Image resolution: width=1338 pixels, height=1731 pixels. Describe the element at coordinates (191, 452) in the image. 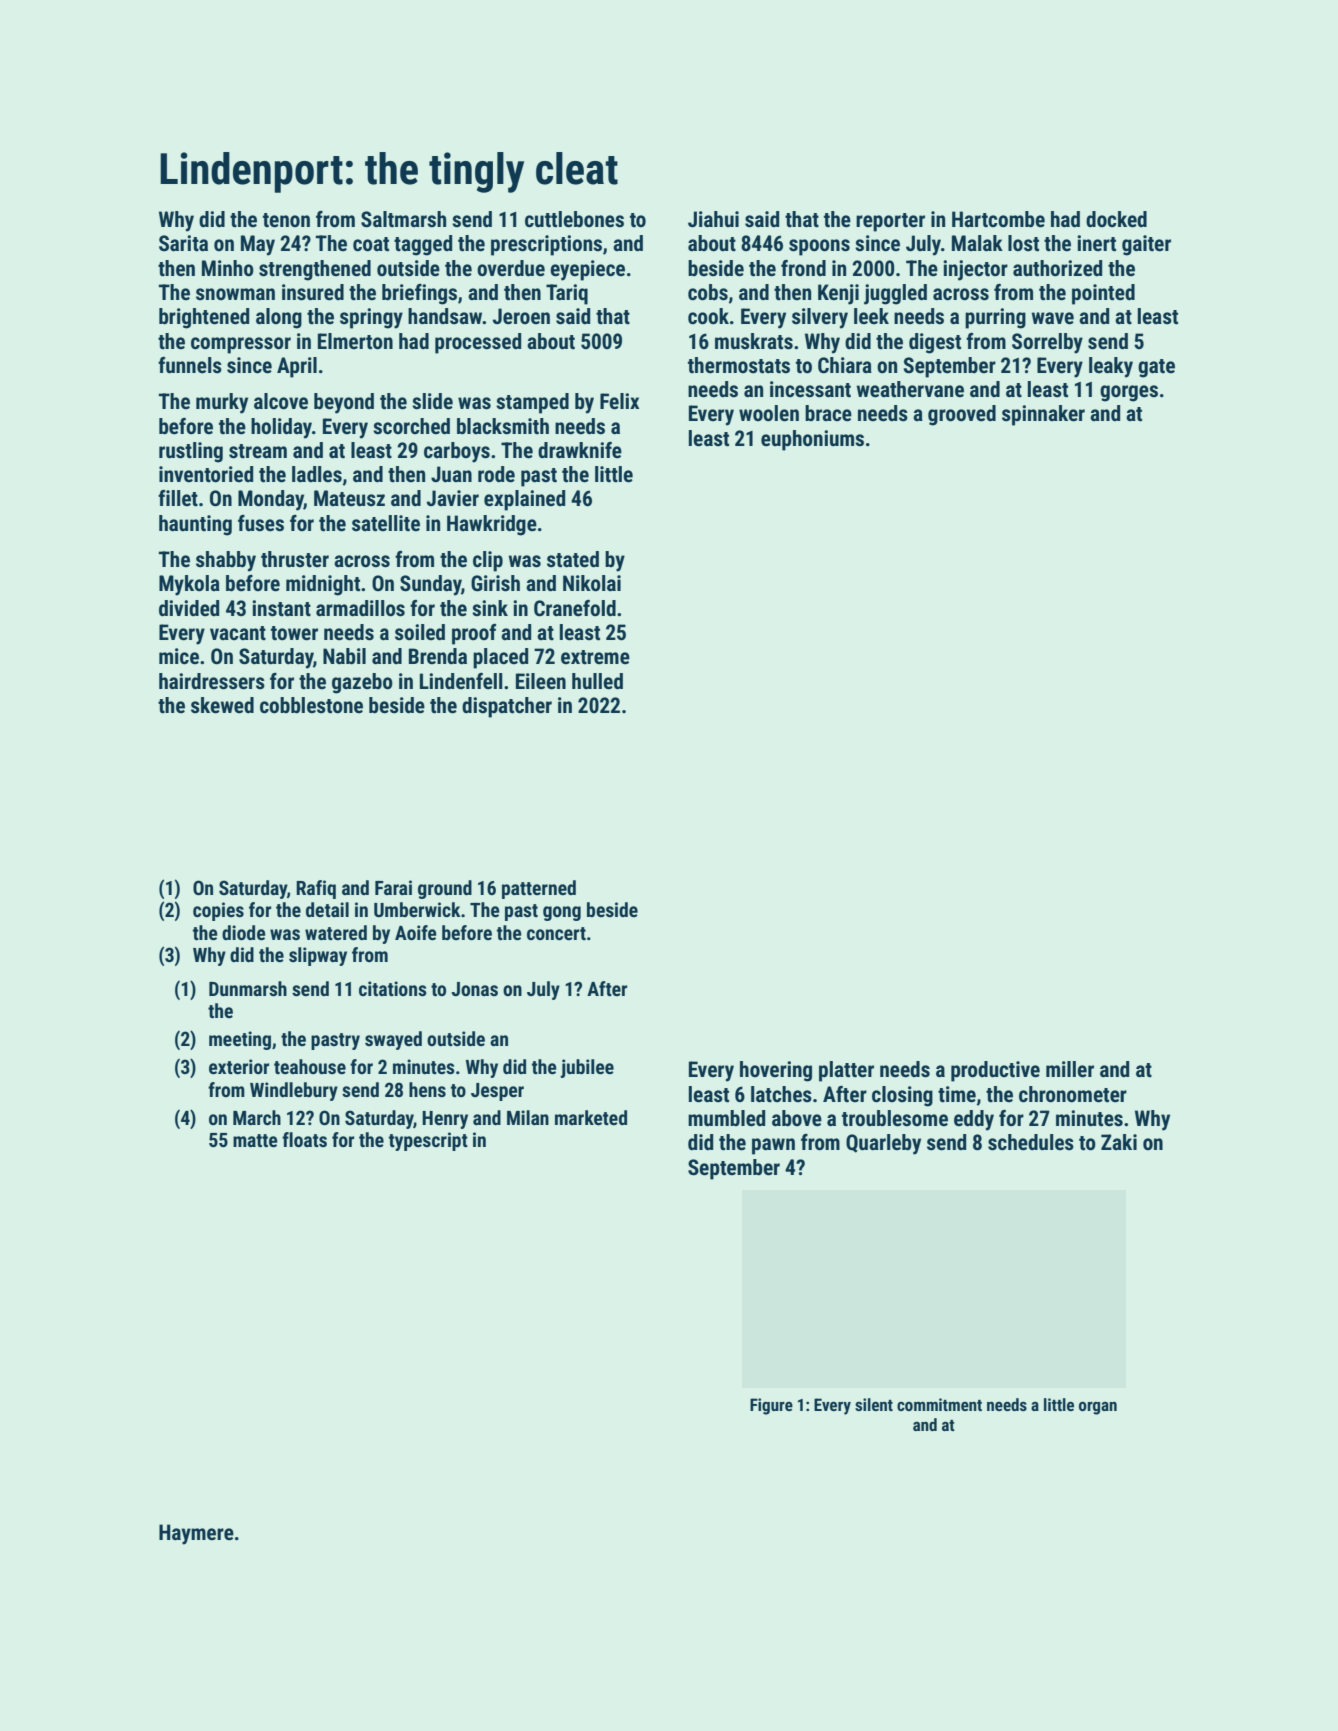

I see `rustling` at that location.
